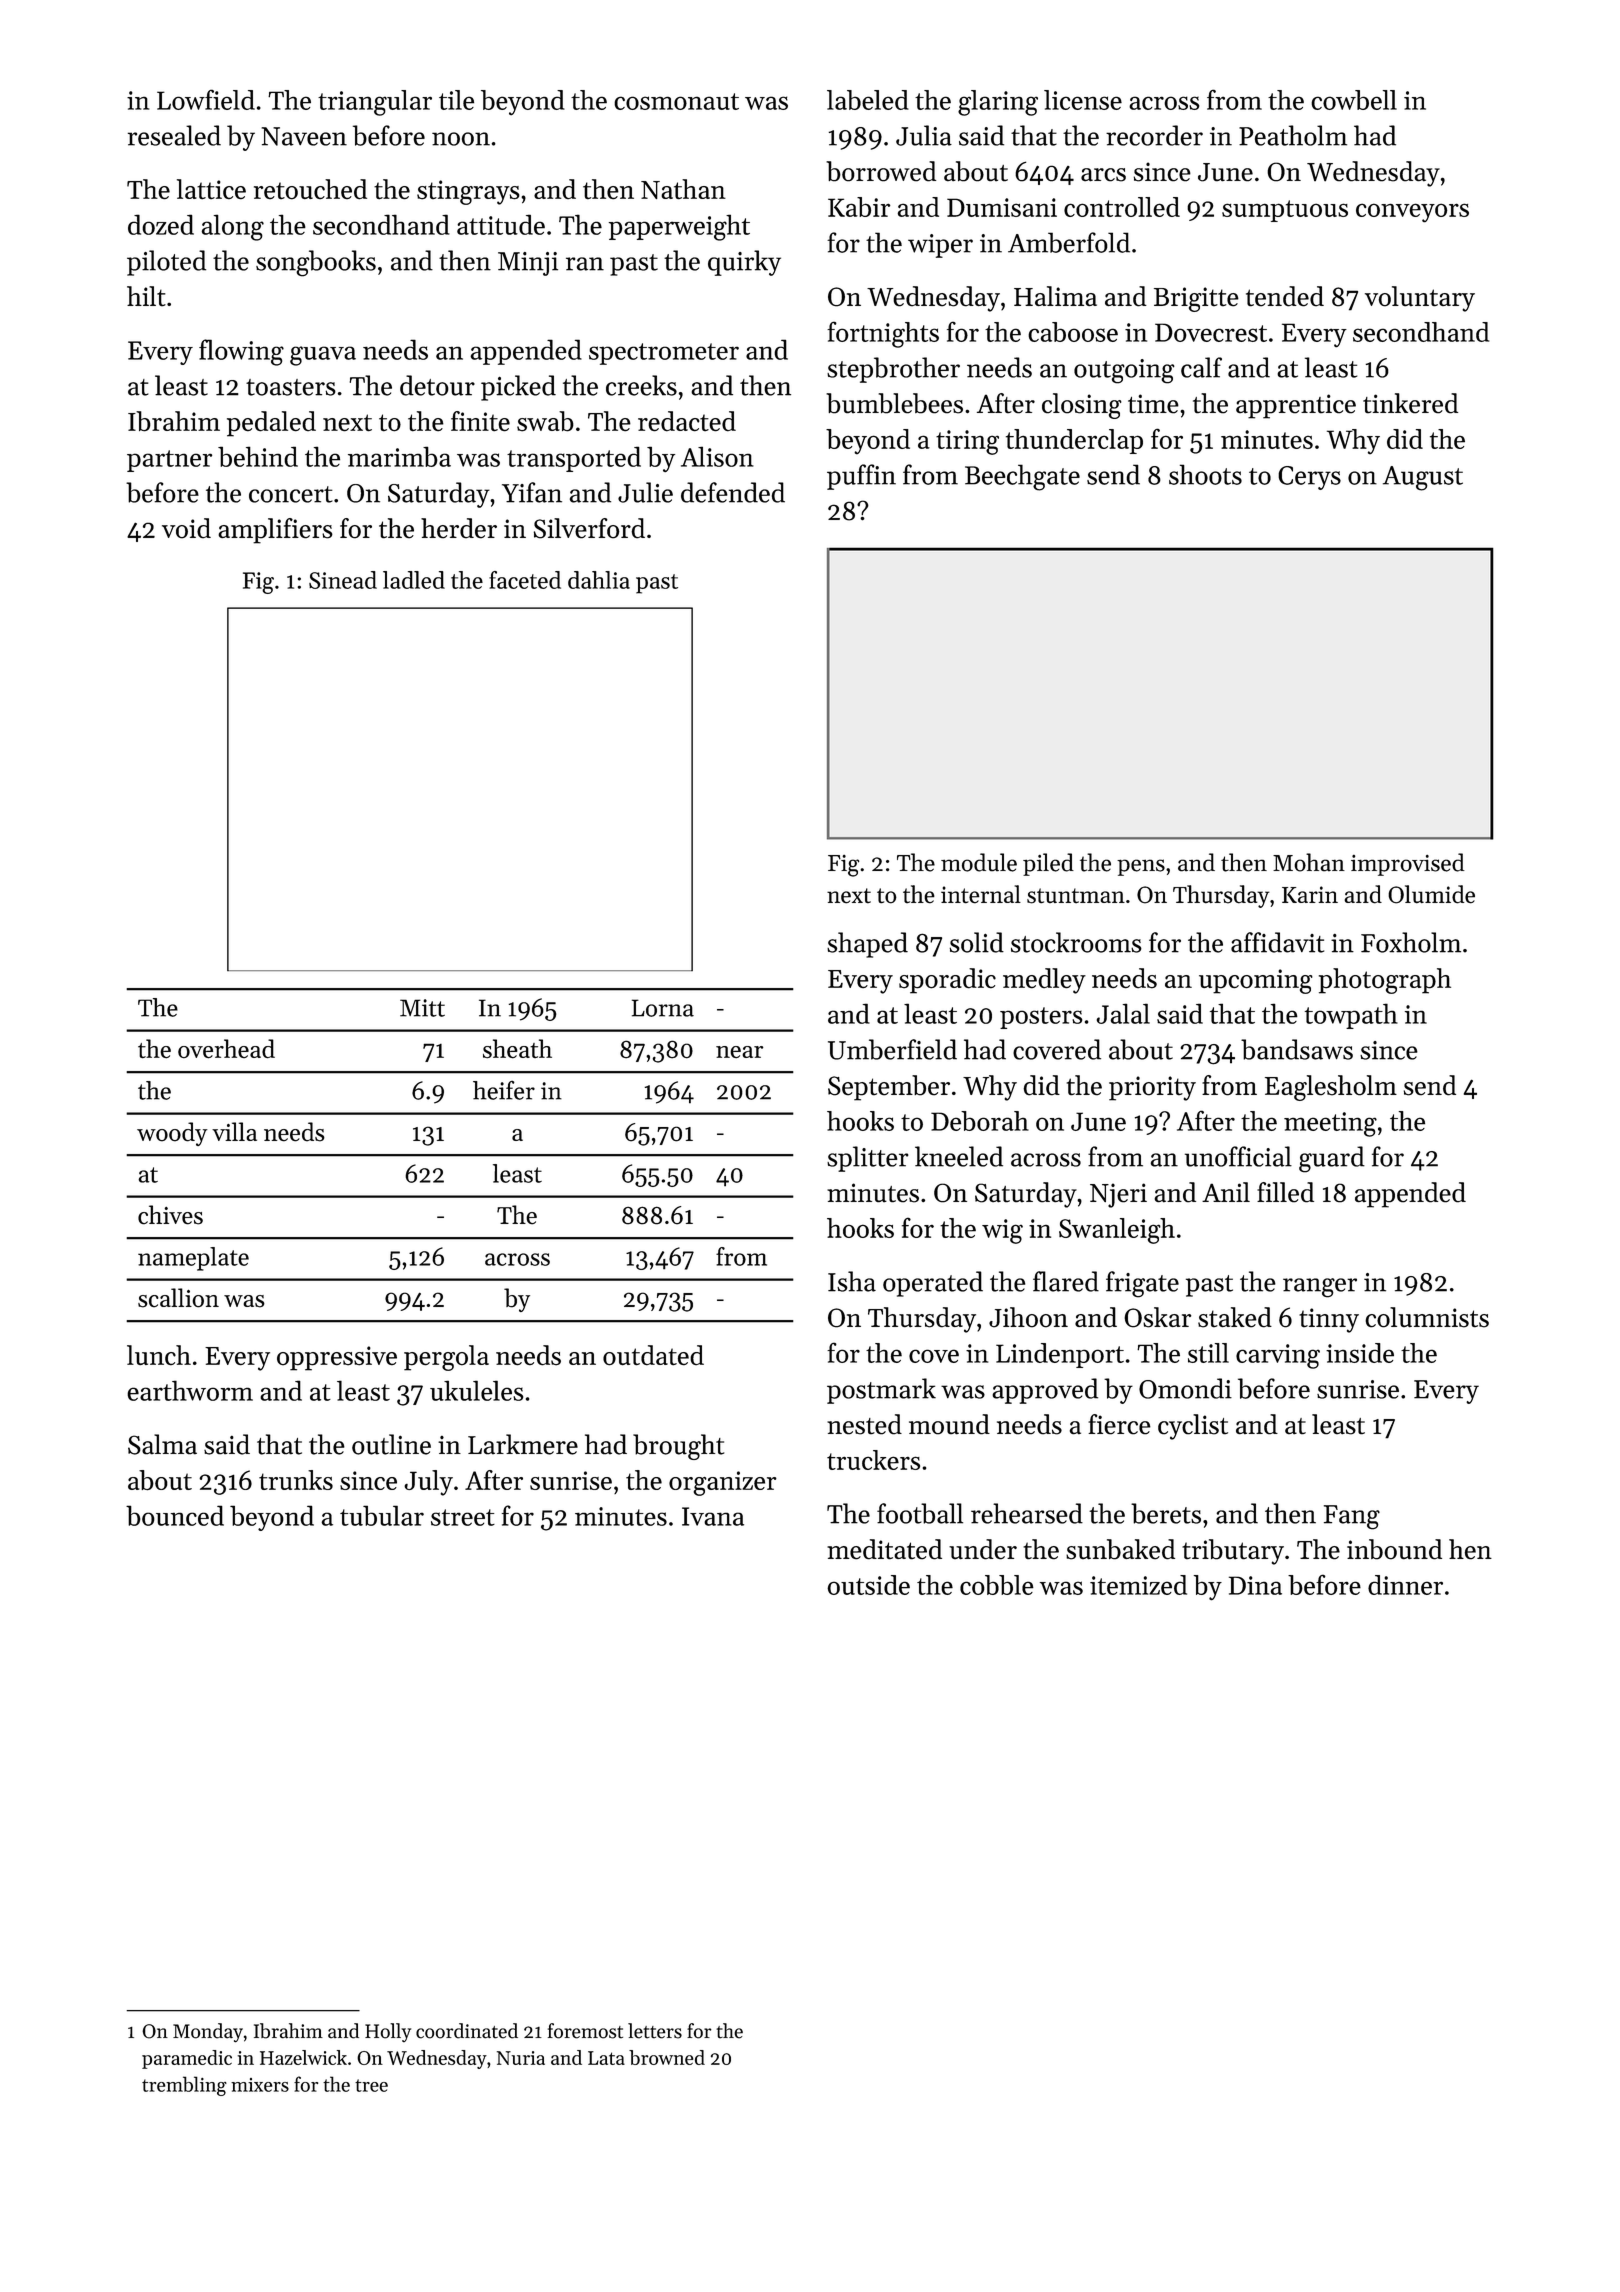  Describe the element at coordinates (501, 224) in the image. I see `attitude` at that location.
